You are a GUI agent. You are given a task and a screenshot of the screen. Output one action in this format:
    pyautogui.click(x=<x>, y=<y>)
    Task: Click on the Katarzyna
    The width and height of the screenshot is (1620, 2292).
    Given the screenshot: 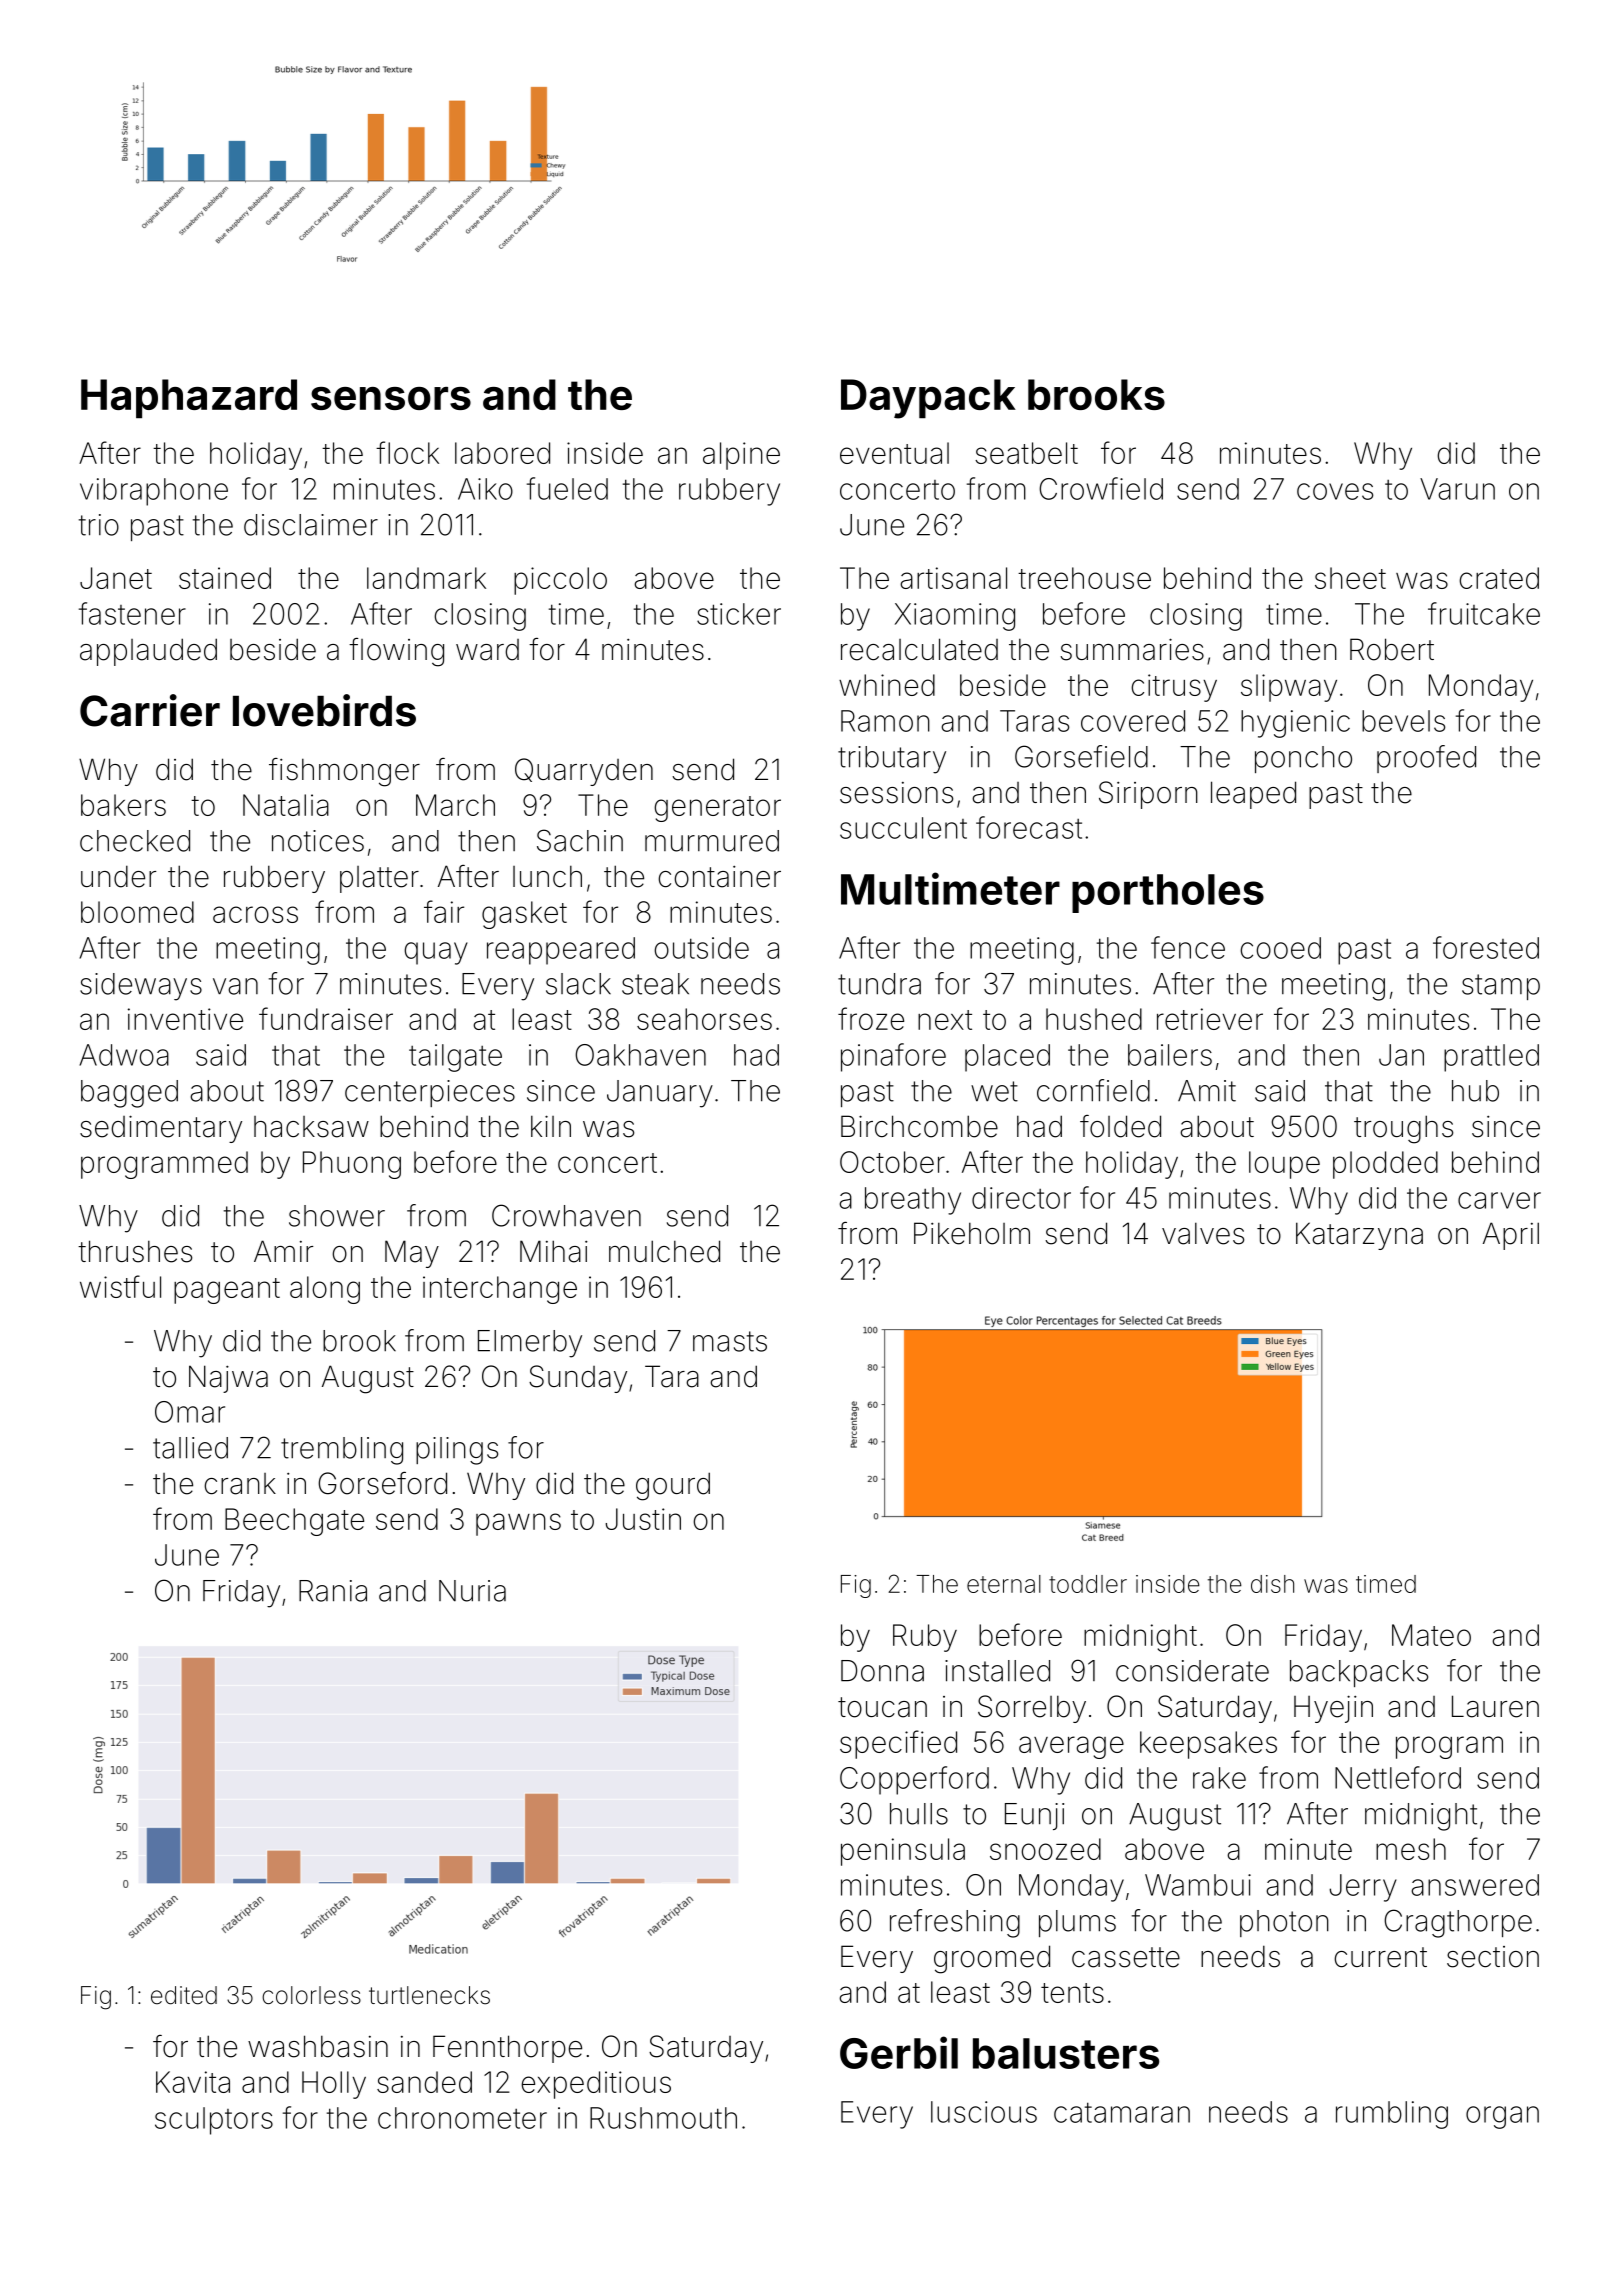 What is the action you would take?
    pyautogui.click(x=1359, y=1236)
